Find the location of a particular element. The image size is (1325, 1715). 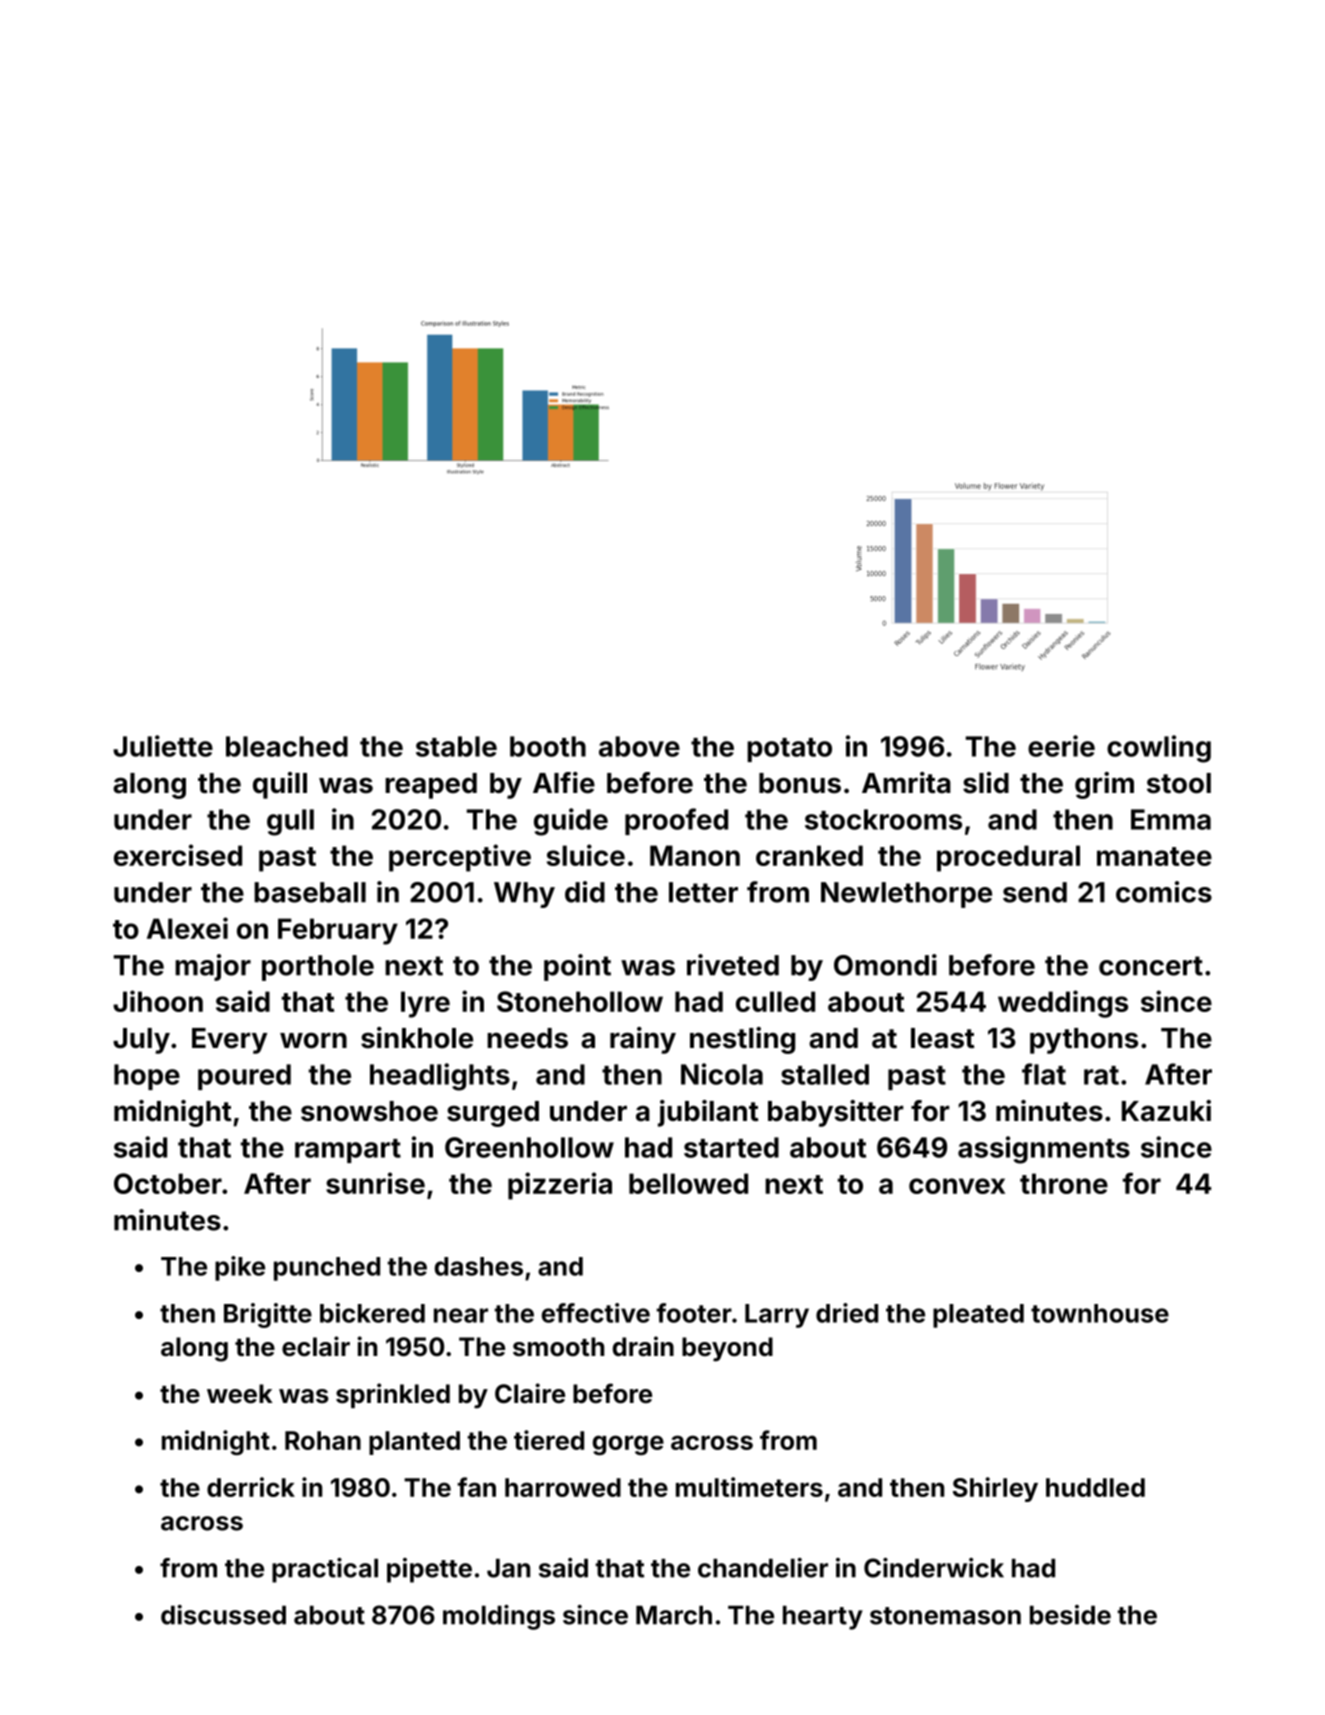

needs is located at coordinates (527, 1038).
